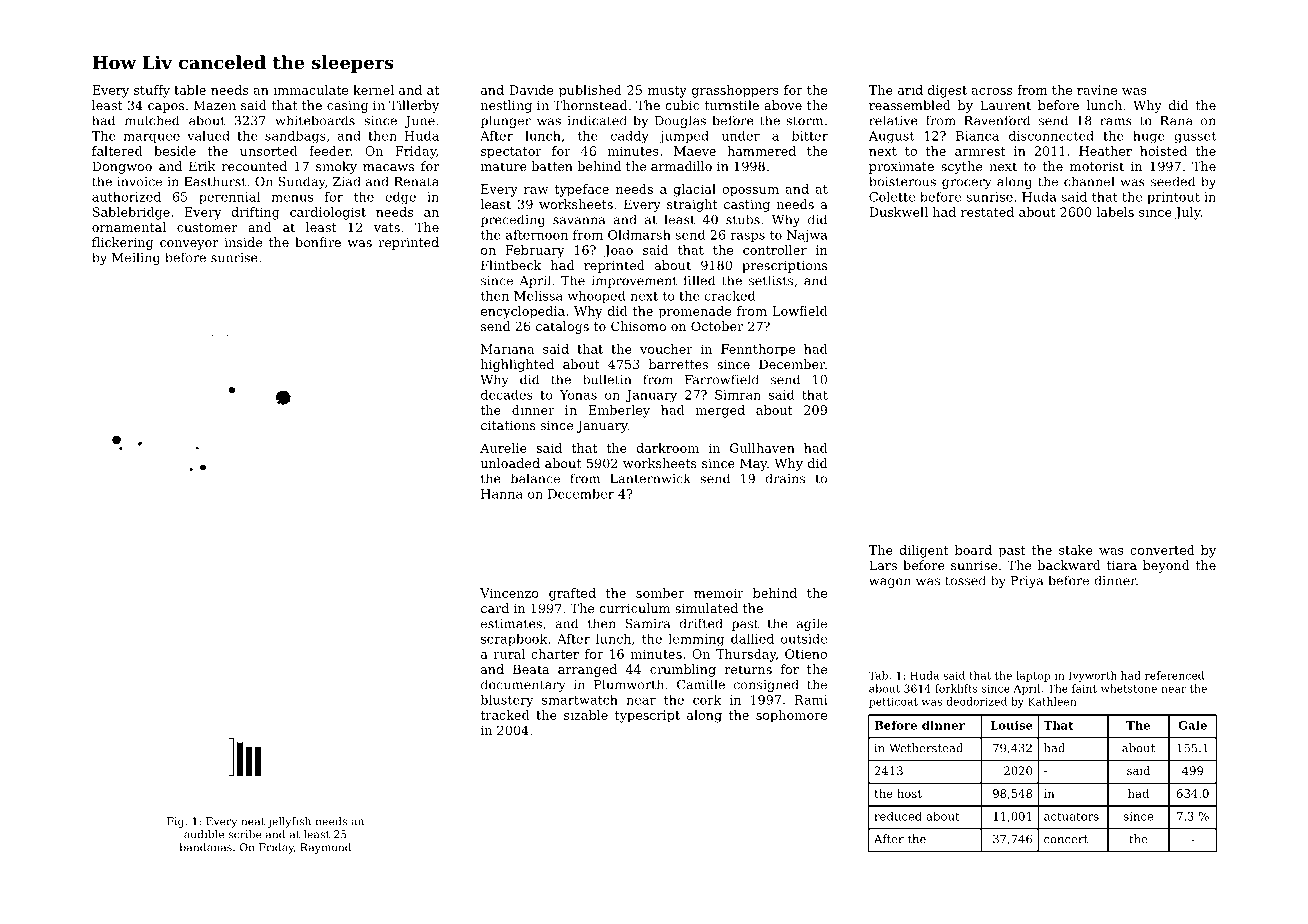  Describe the element at coordinates (758, 350) in the screenshot. I see `Fennthorpe` at that location.
